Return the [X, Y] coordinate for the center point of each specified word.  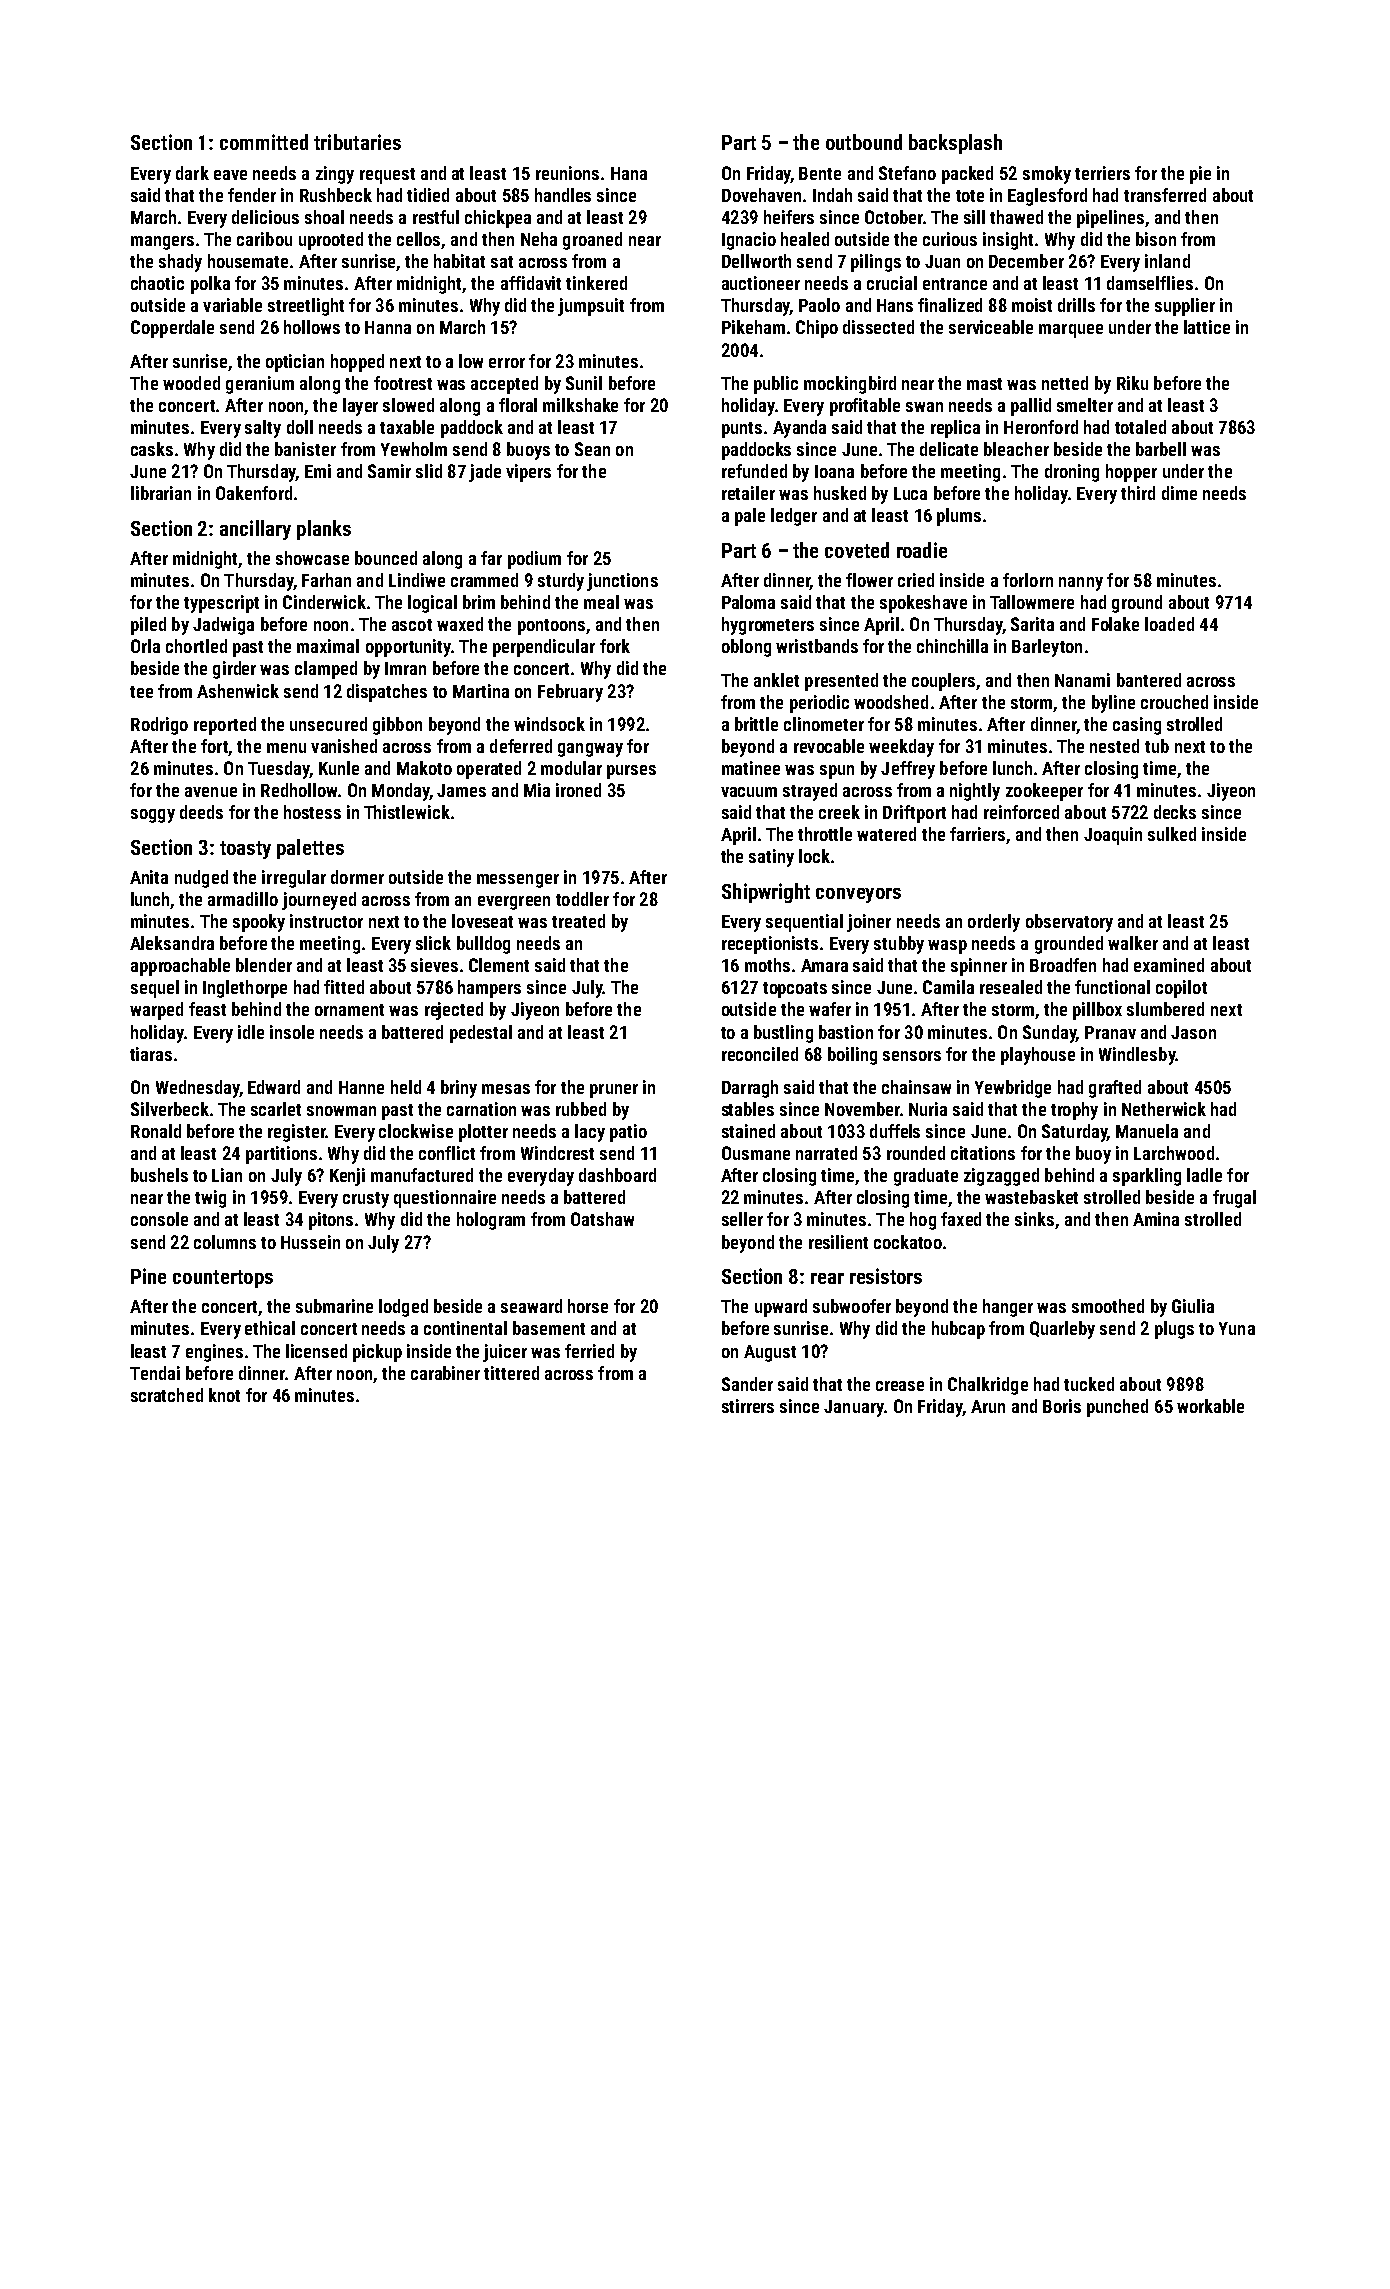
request [387, 176]
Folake [1115, 624]
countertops [223, 1279]
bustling [783, 1034]
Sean [592, 449]
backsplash [955, 144]
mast [984, 384]
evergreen [514, 903]
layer [360, 407]
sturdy [561, 582]
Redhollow [299, 790]
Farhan [326, 580]
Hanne [361, 1087]
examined [1169, 965]
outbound [864, 142]
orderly [994, 923]
